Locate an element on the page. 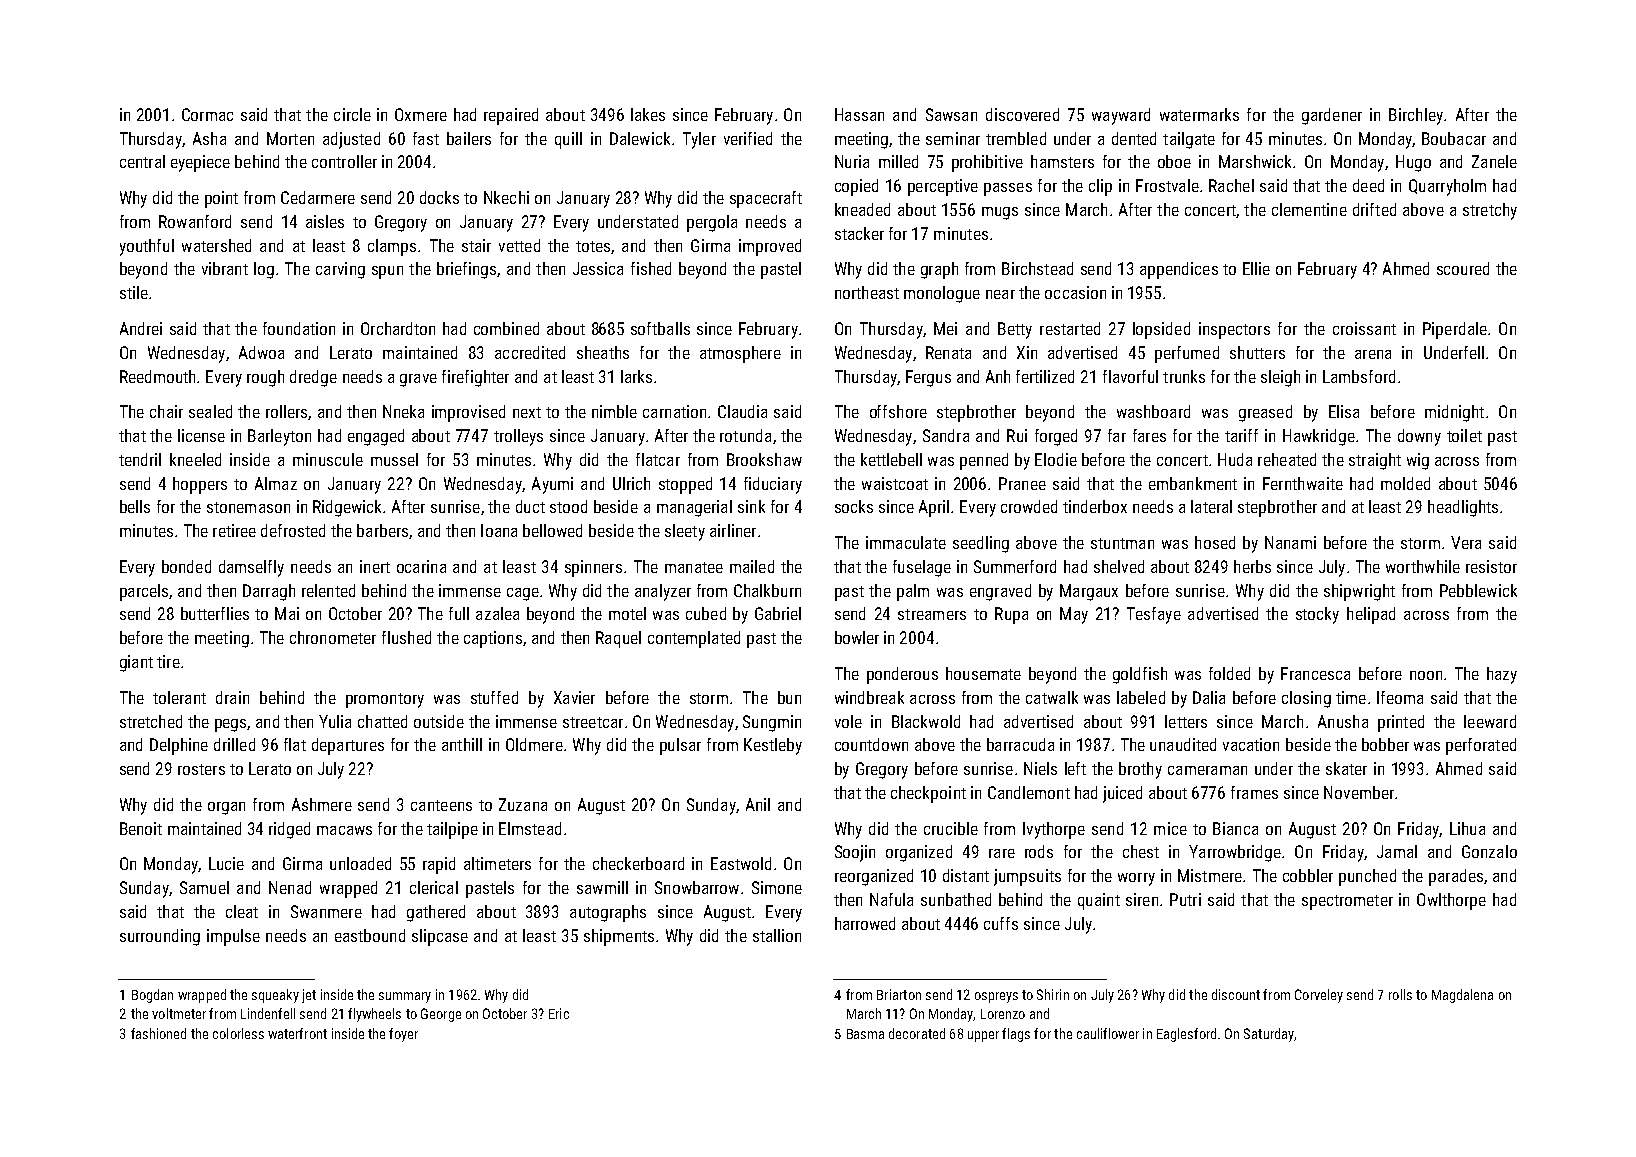 The height and width of the document is (1157, 1636). closing is located at coordinates (1306, 699).
